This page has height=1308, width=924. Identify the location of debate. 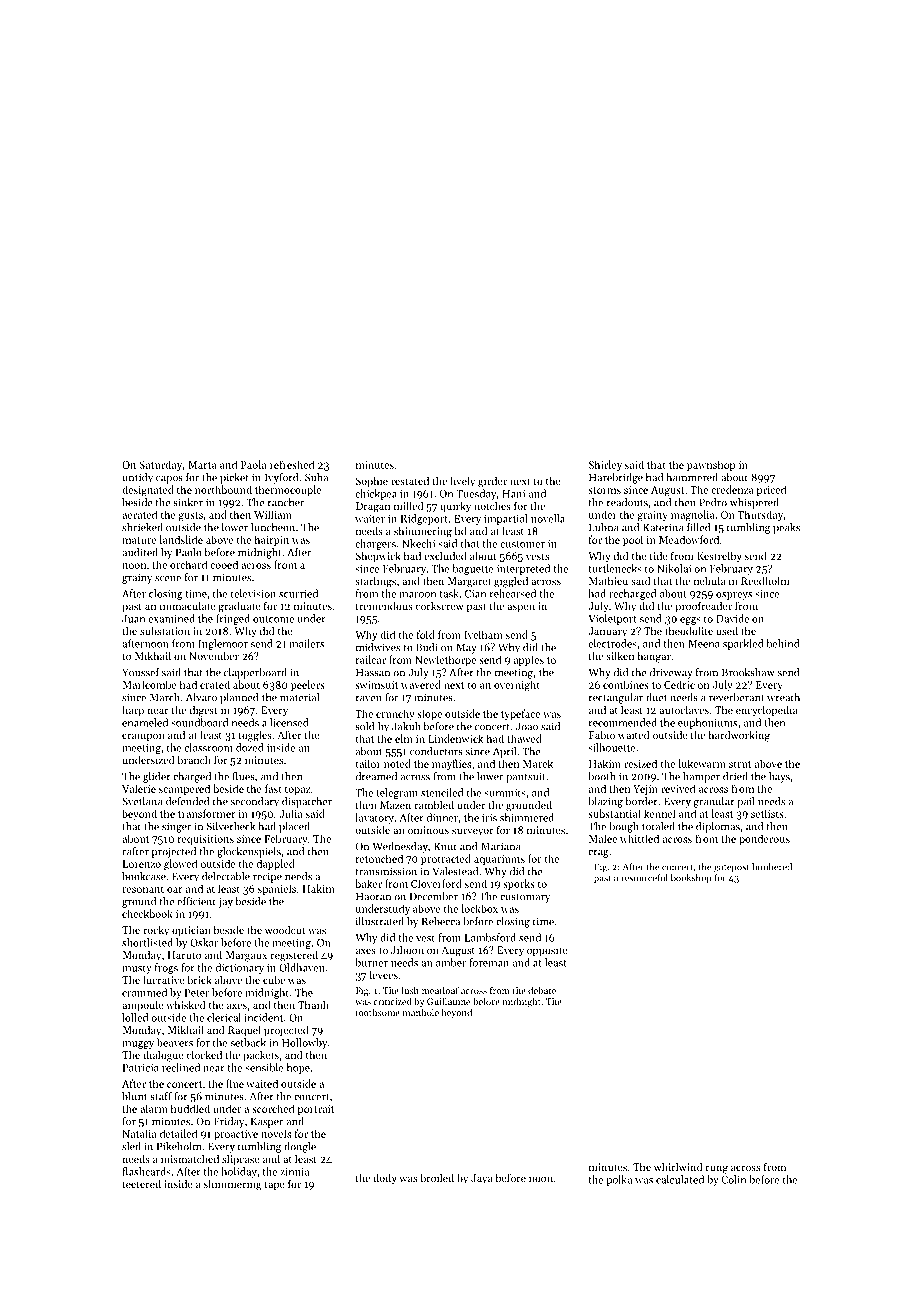
(542, 990).
